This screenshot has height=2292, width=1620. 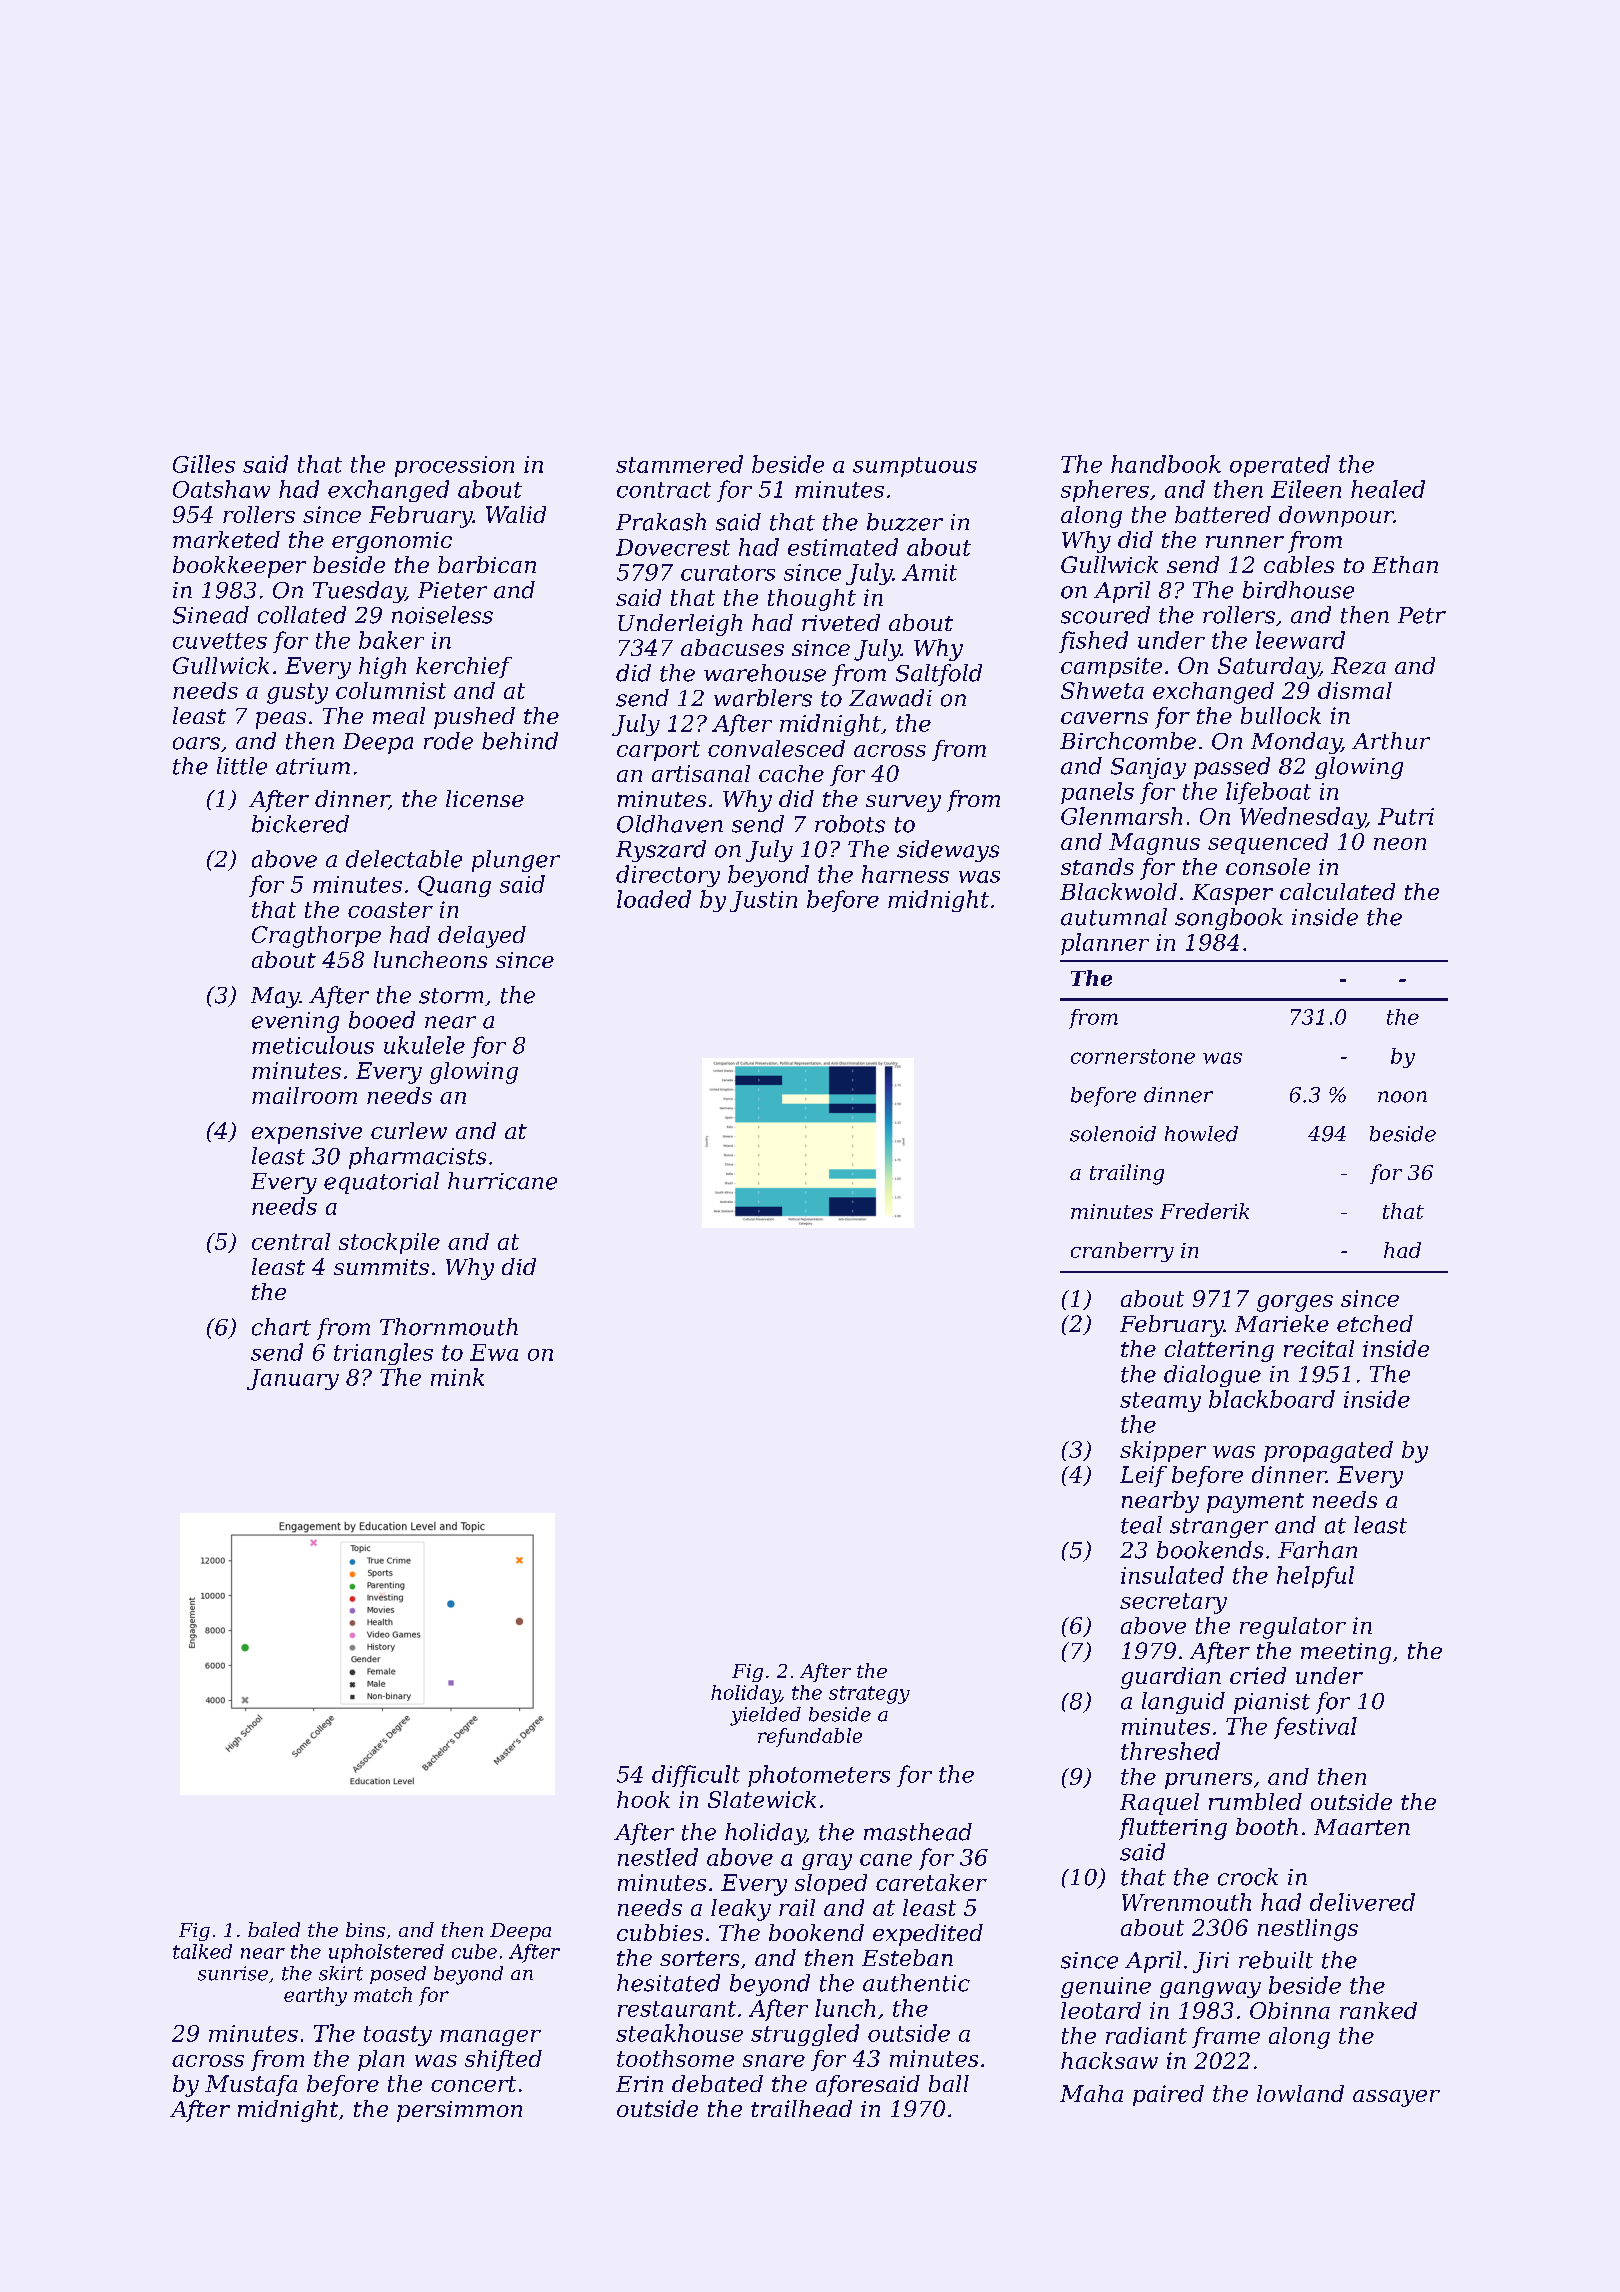 I want to click on bickered, so click(x=300, y=824).
